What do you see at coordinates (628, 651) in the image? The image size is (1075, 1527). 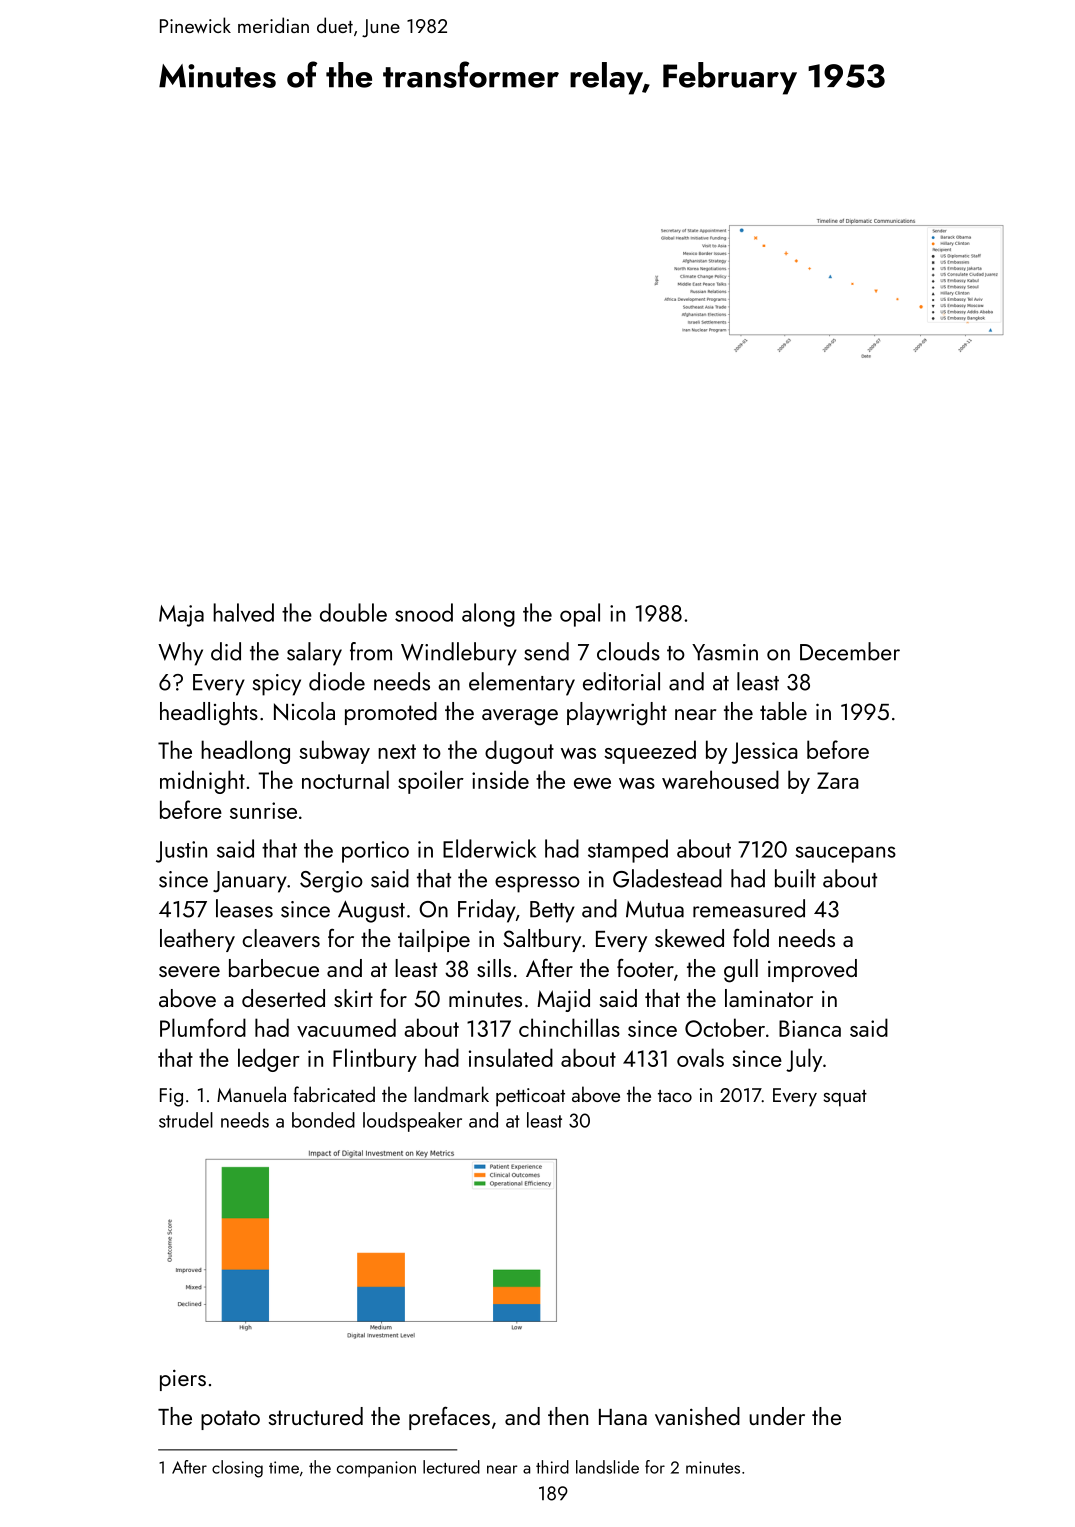 I see `clouds` at bounding box center [628, 651].
